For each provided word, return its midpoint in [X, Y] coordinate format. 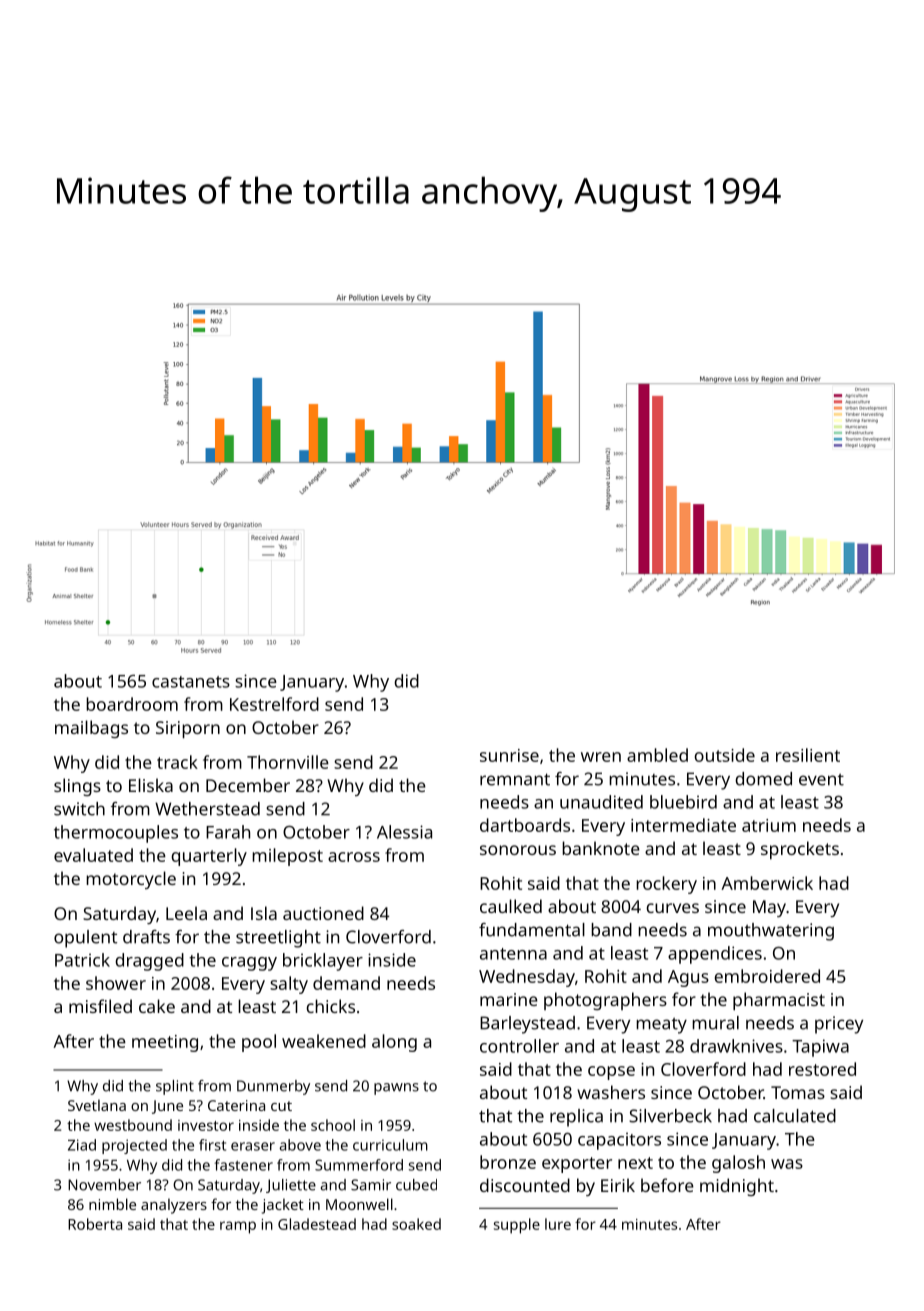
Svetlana [97, 1105]
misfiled [100, 1006]
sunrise [509, 755]
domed [763, 779]
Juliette [291, 1186]
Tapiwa [820, 1048]
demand [346, 983]
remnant [515, 779]
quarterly [209, 857]
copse [611, 1073]
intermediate [683, 825]
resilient [808, 755]
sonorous [518, 850]
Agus [688, 978]
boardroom [132, 704]
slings [77, 787]
